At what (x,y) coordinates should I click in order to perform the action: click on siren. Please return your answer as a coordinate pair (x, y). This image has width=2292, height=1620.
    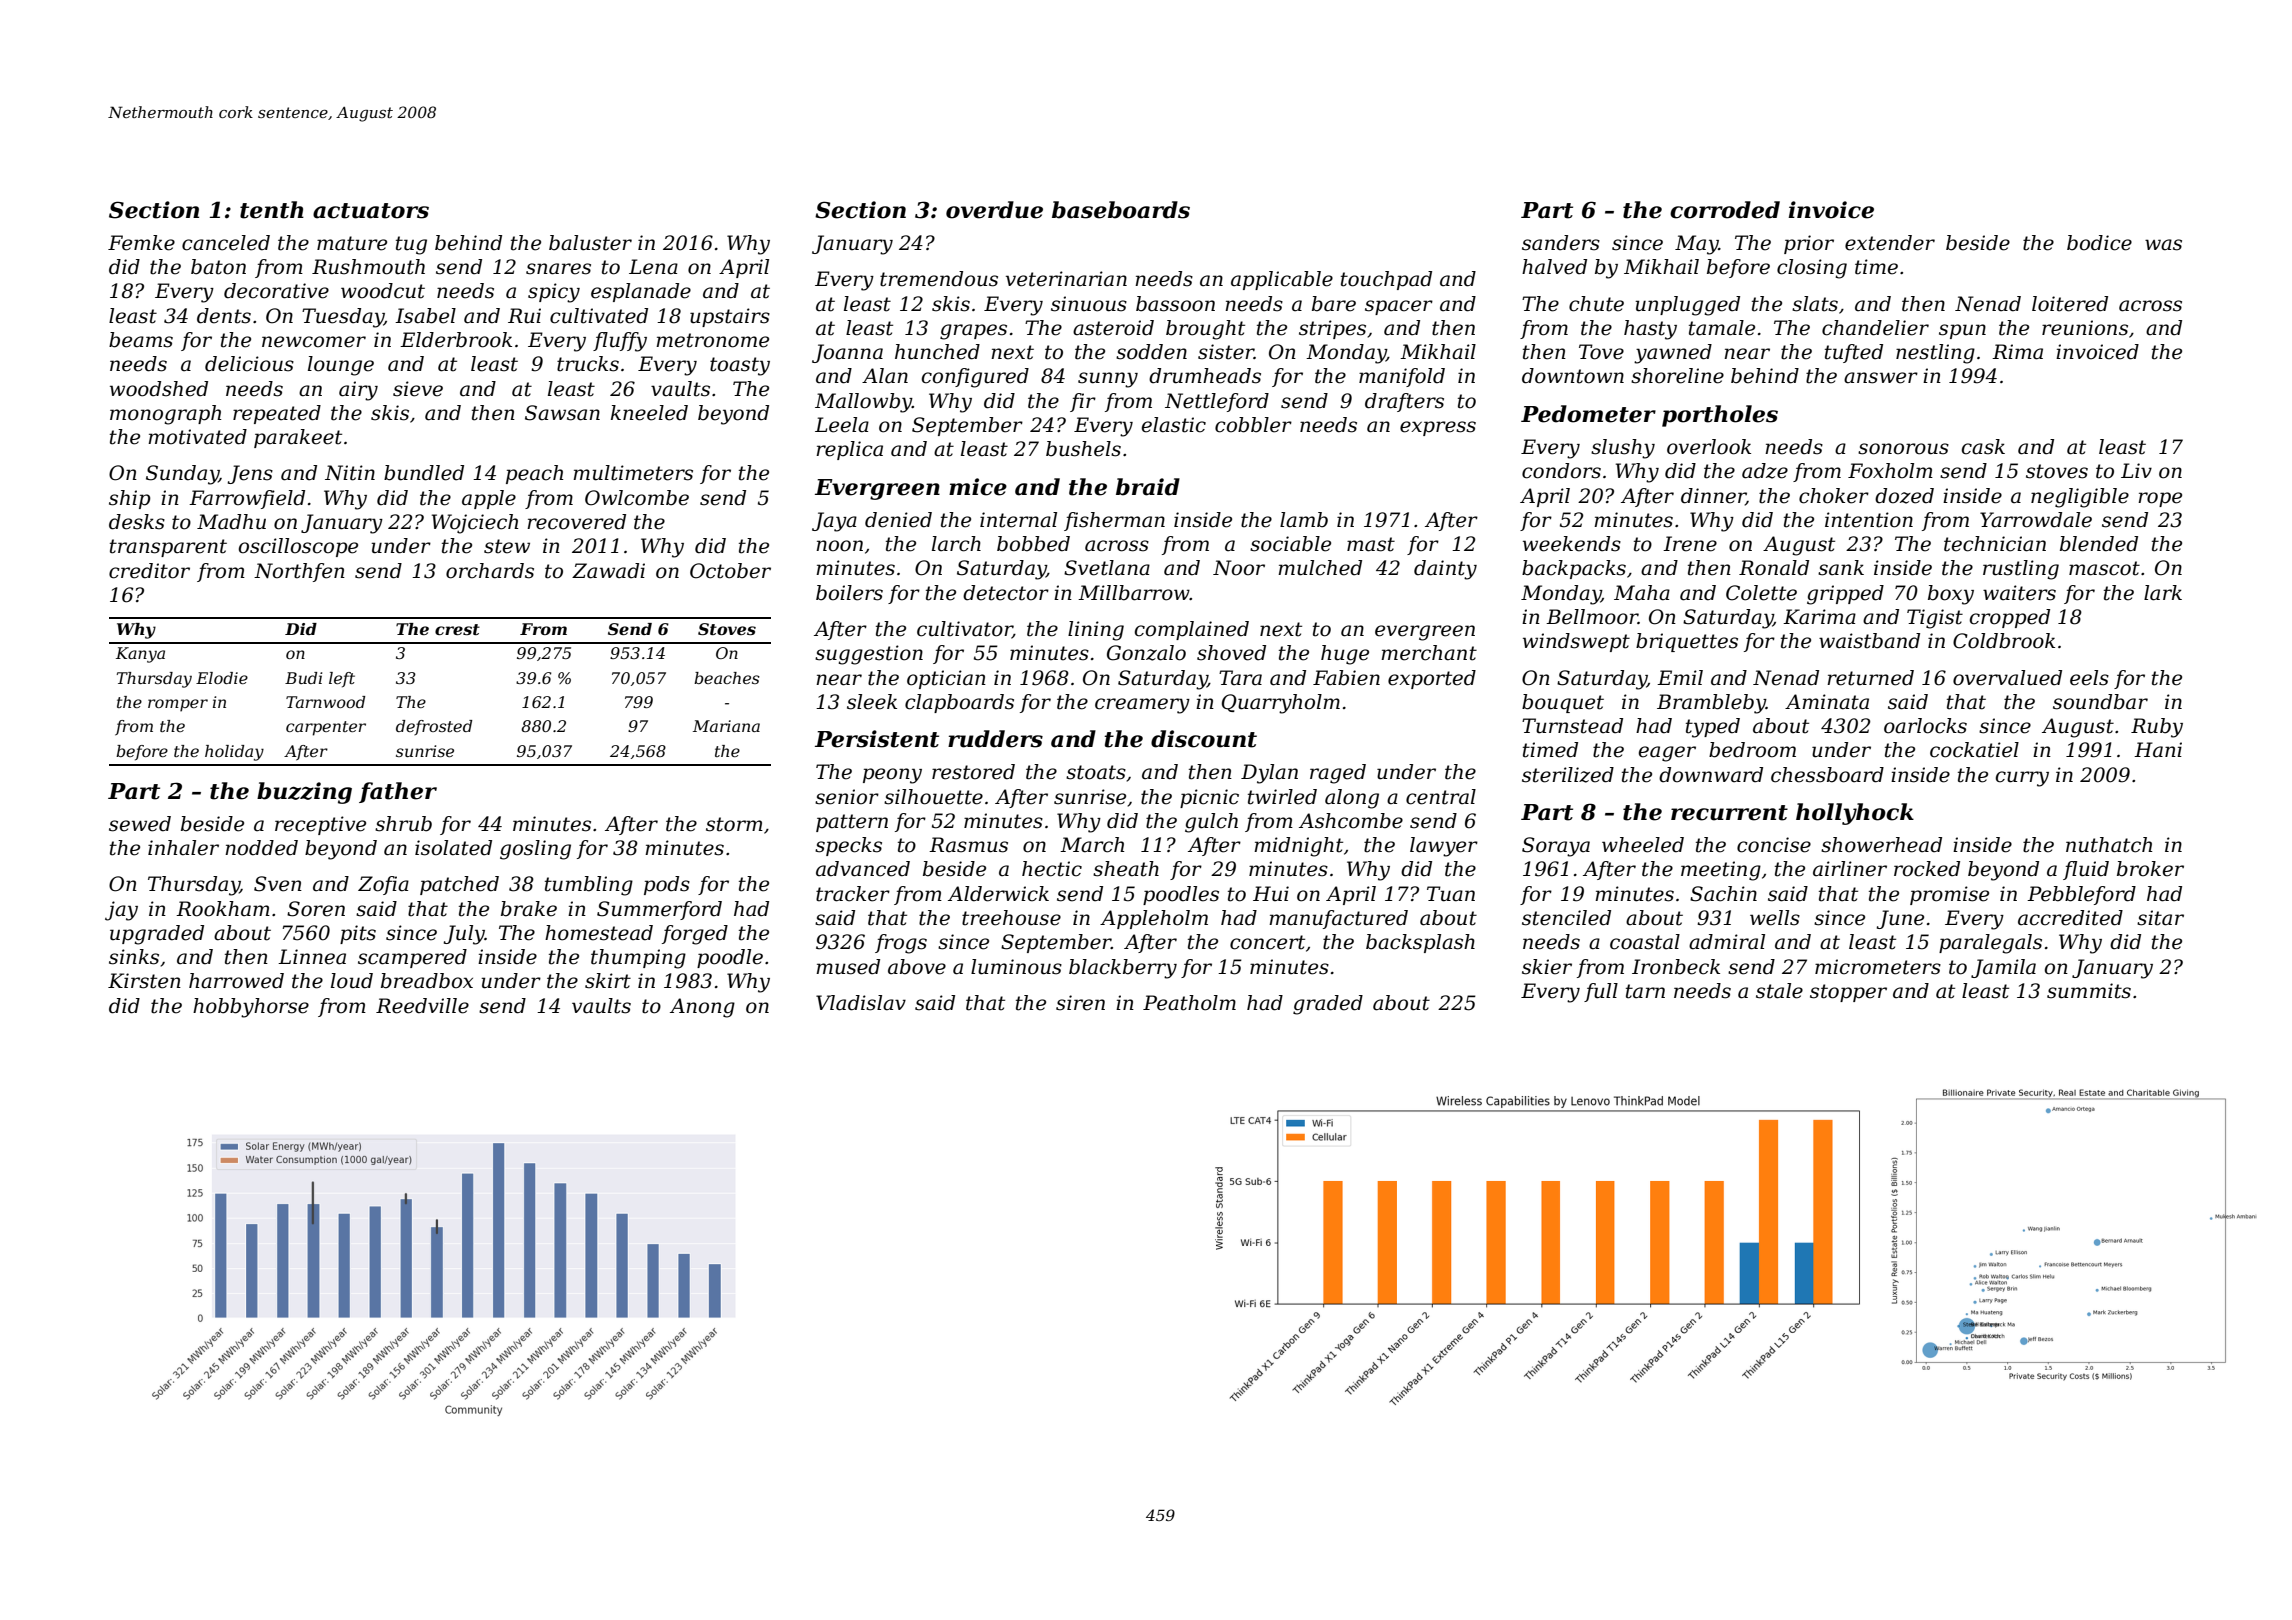
    Looking at the image, I should click on (1080, 1003).
